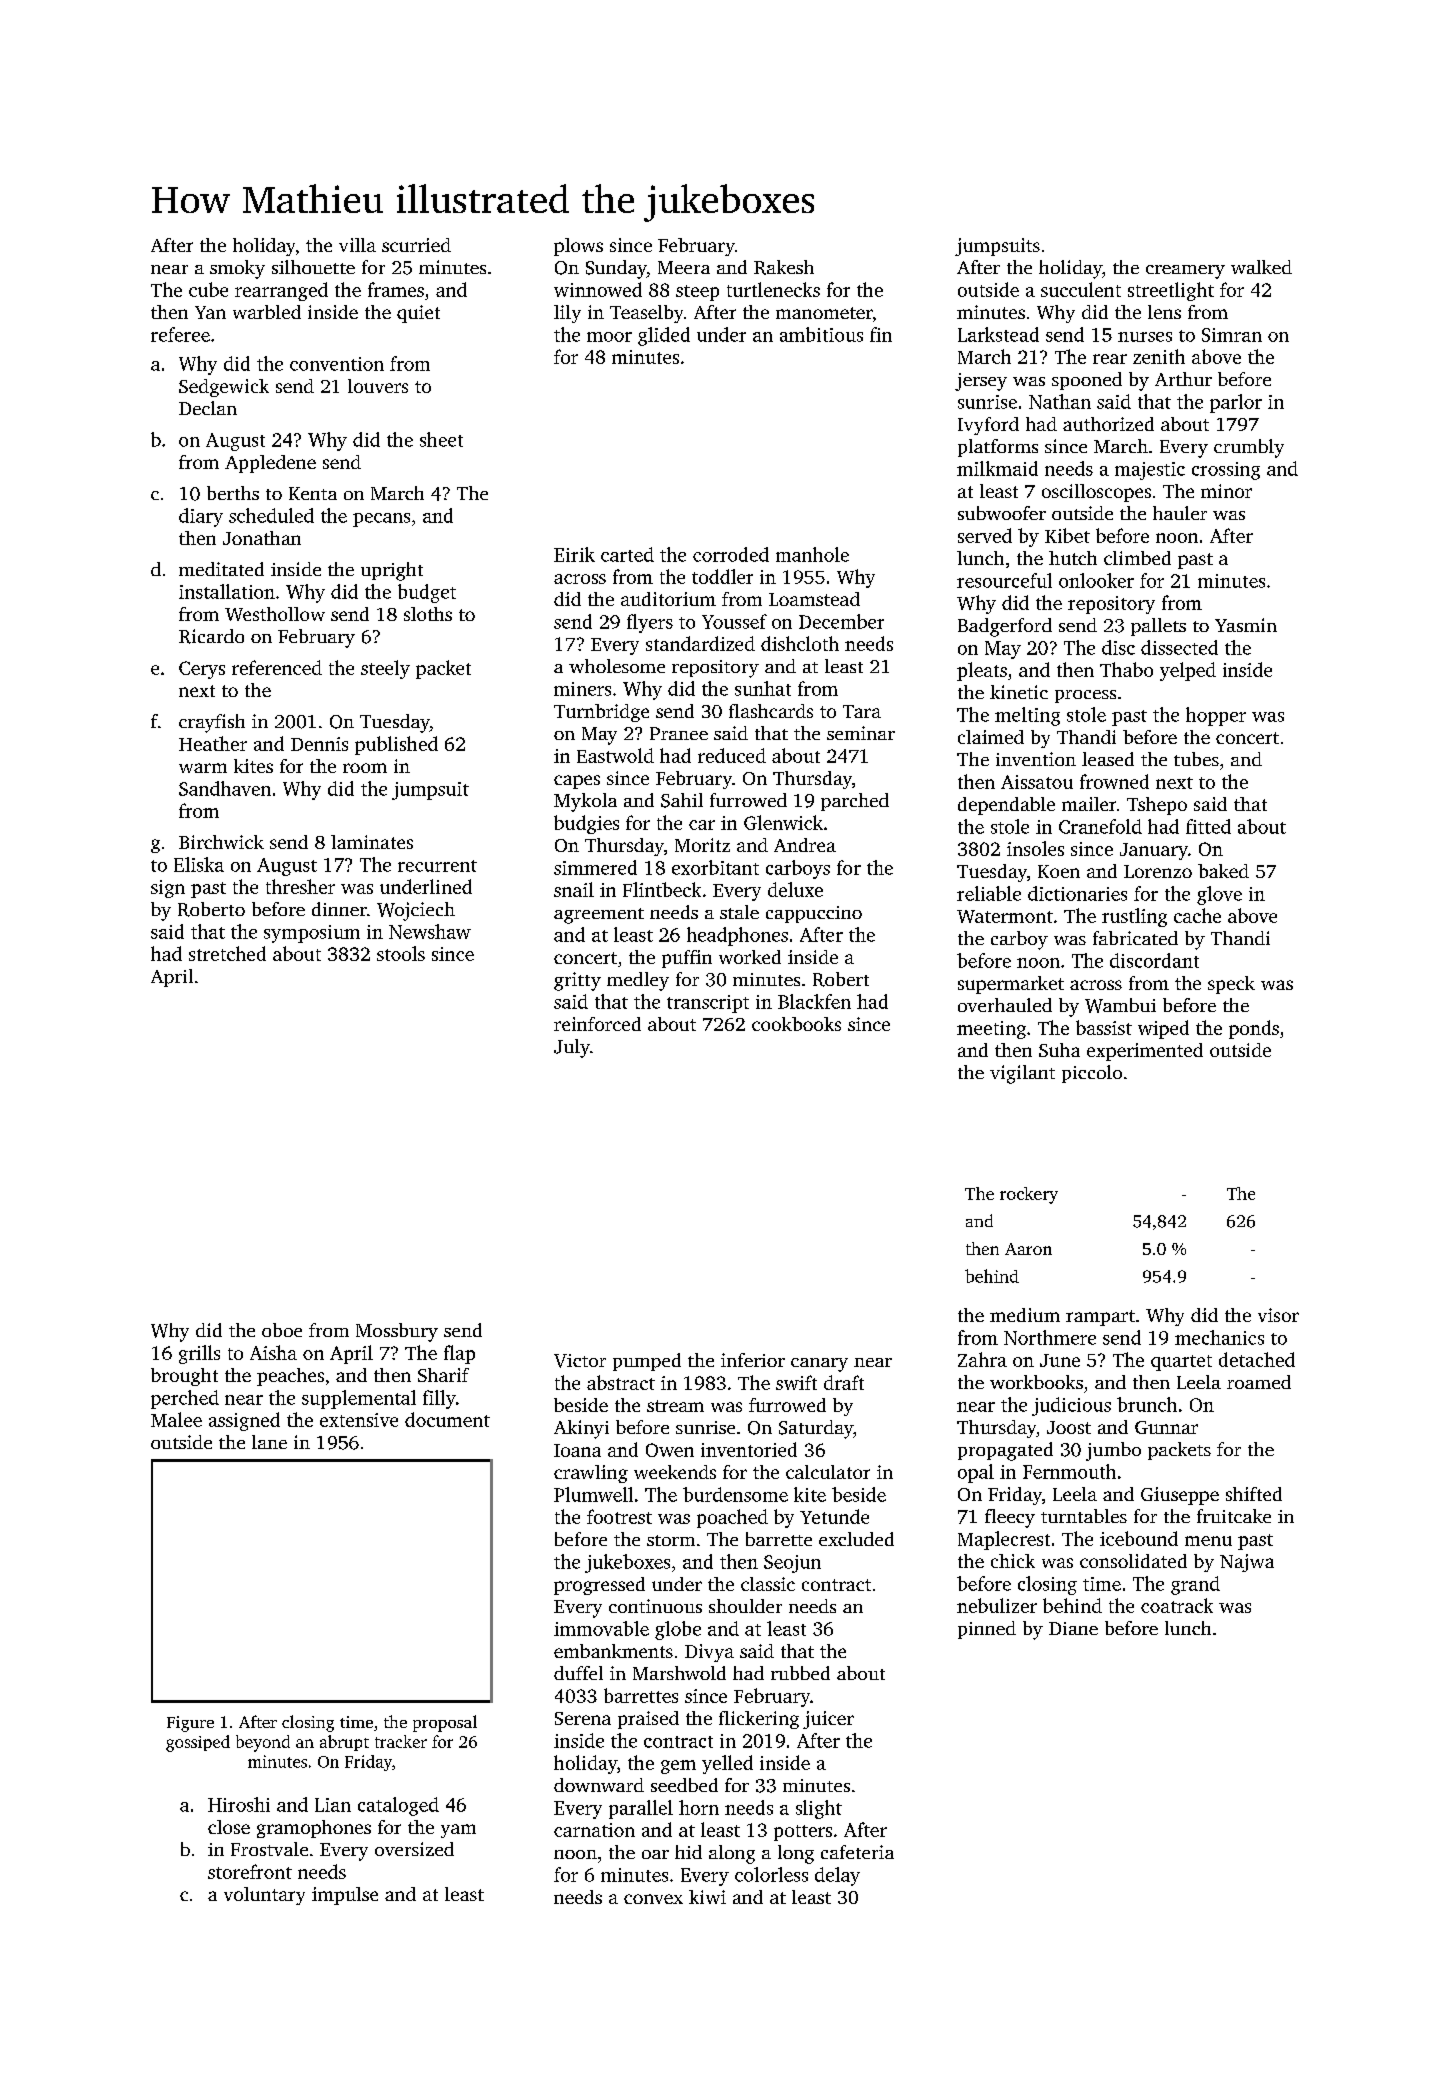  Describe the element at coordinates (655, 1606) in the screenshot. I see `continuous` at that location.
